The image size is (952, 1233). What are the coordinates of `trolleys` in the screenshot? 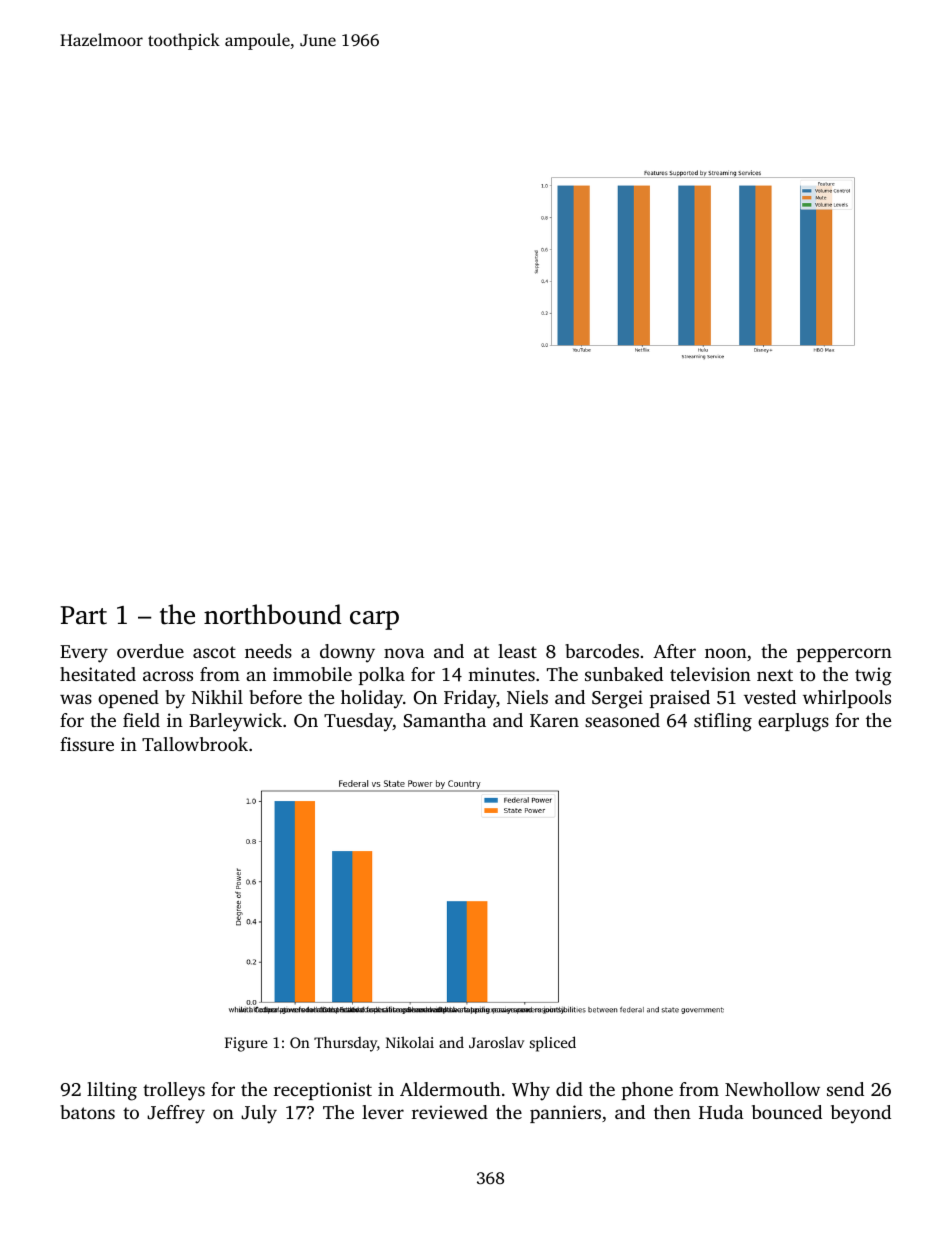 It's located at (174, 1091).
